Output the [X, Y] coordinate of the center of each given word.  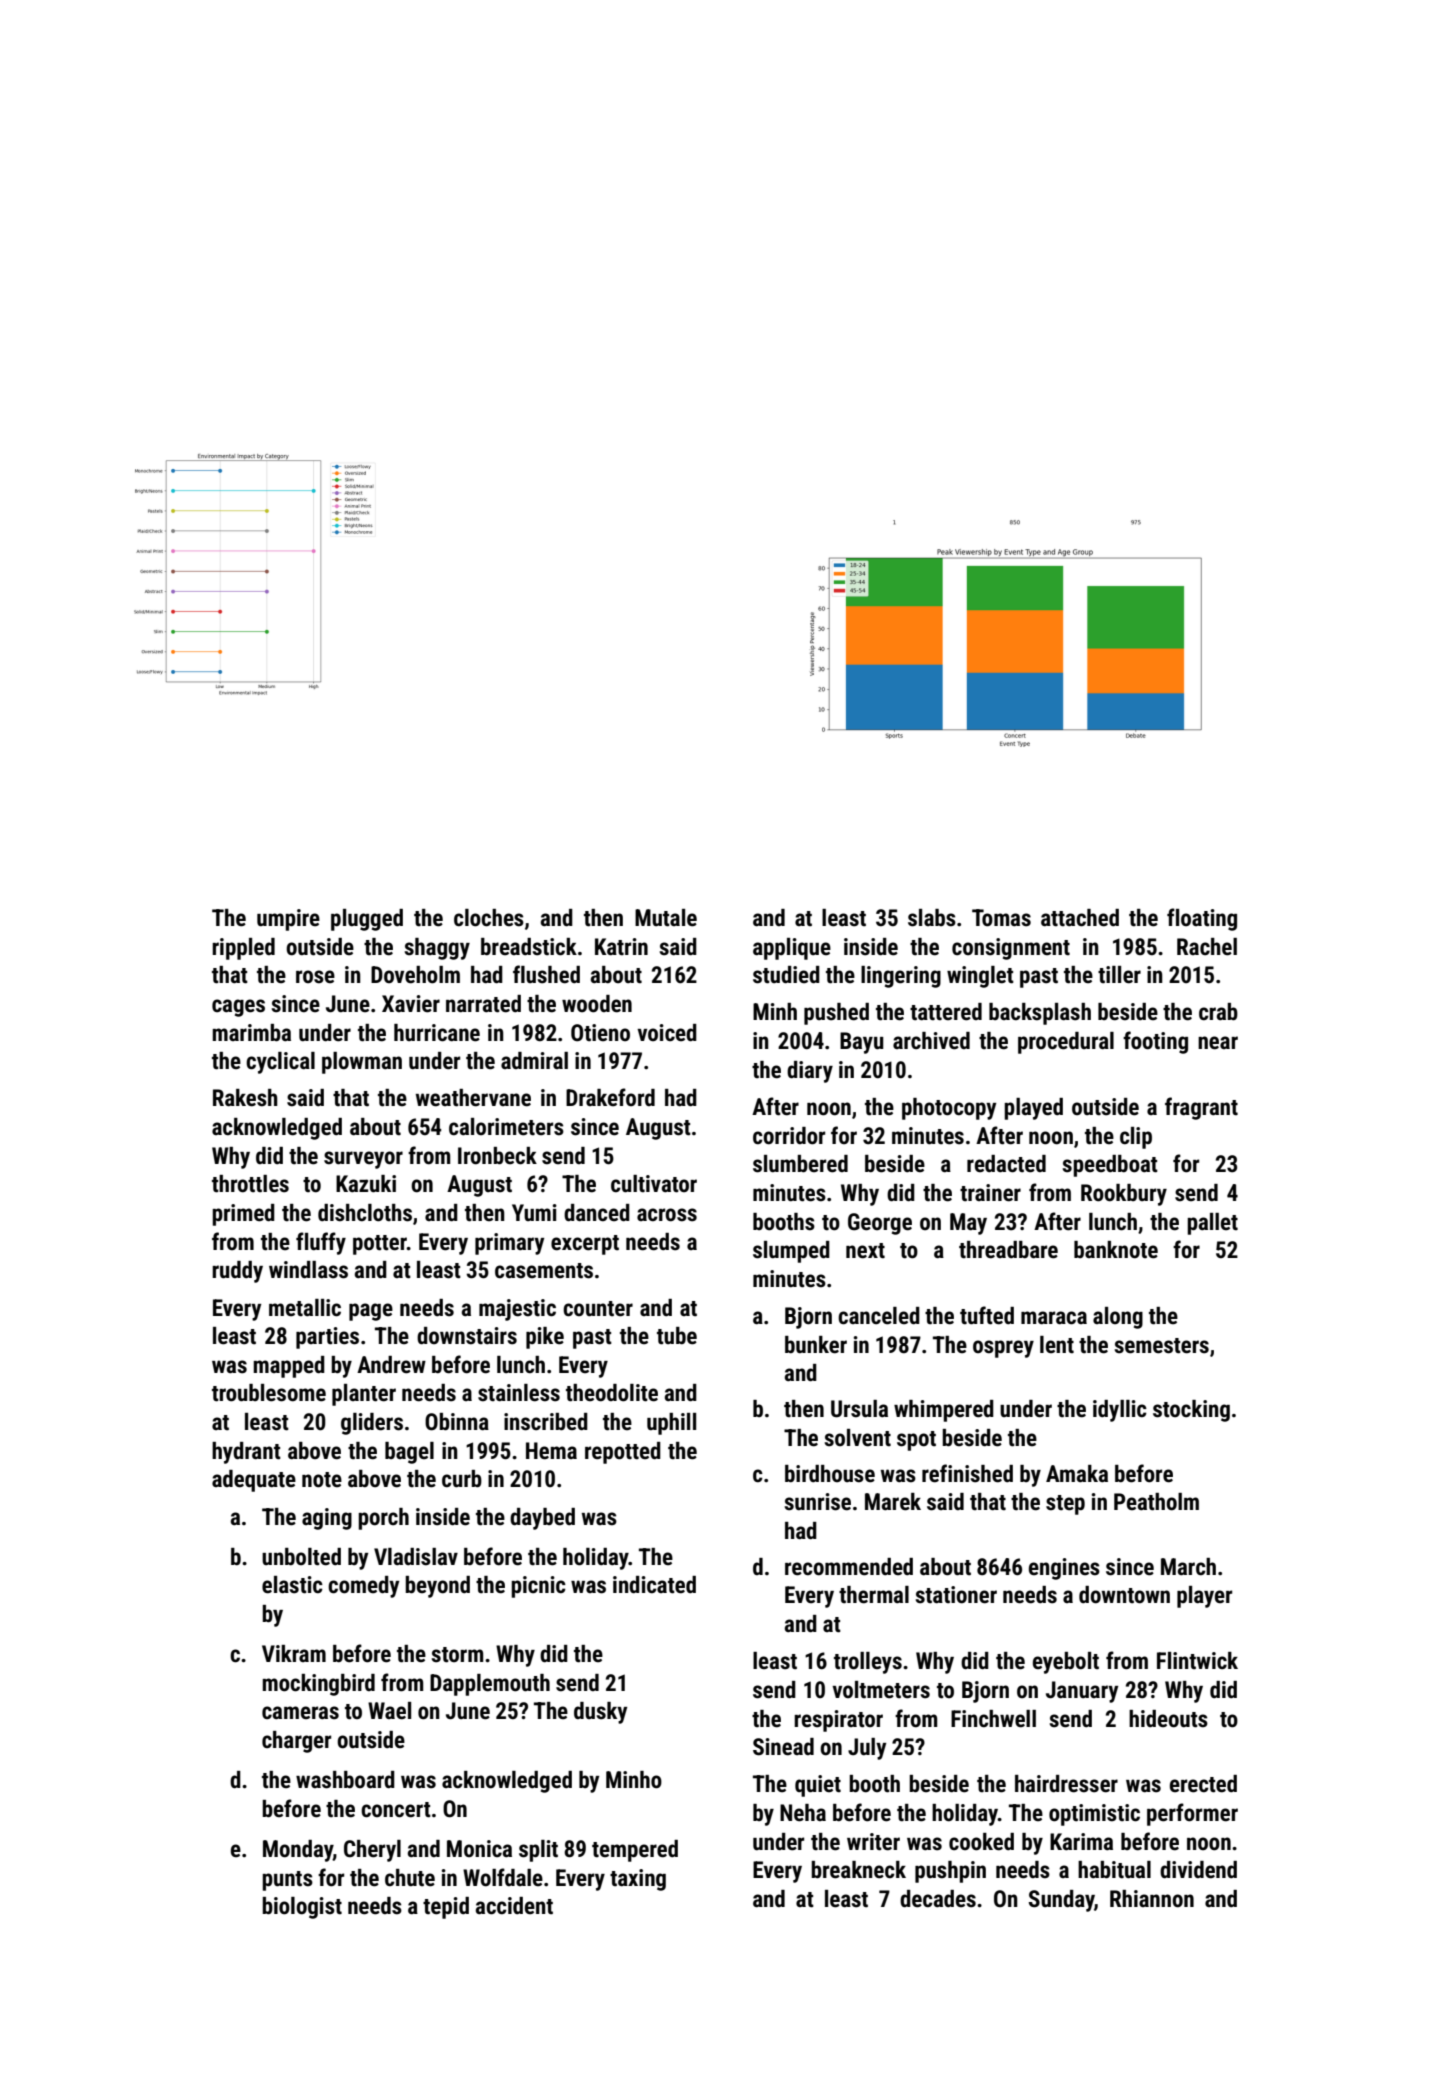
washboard [345, 1780]
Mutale [666, 918]
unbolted [301, 1557]
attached [1080, 918]
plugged [367, 920]
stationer [956, 1595]
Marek [893, 1502]
